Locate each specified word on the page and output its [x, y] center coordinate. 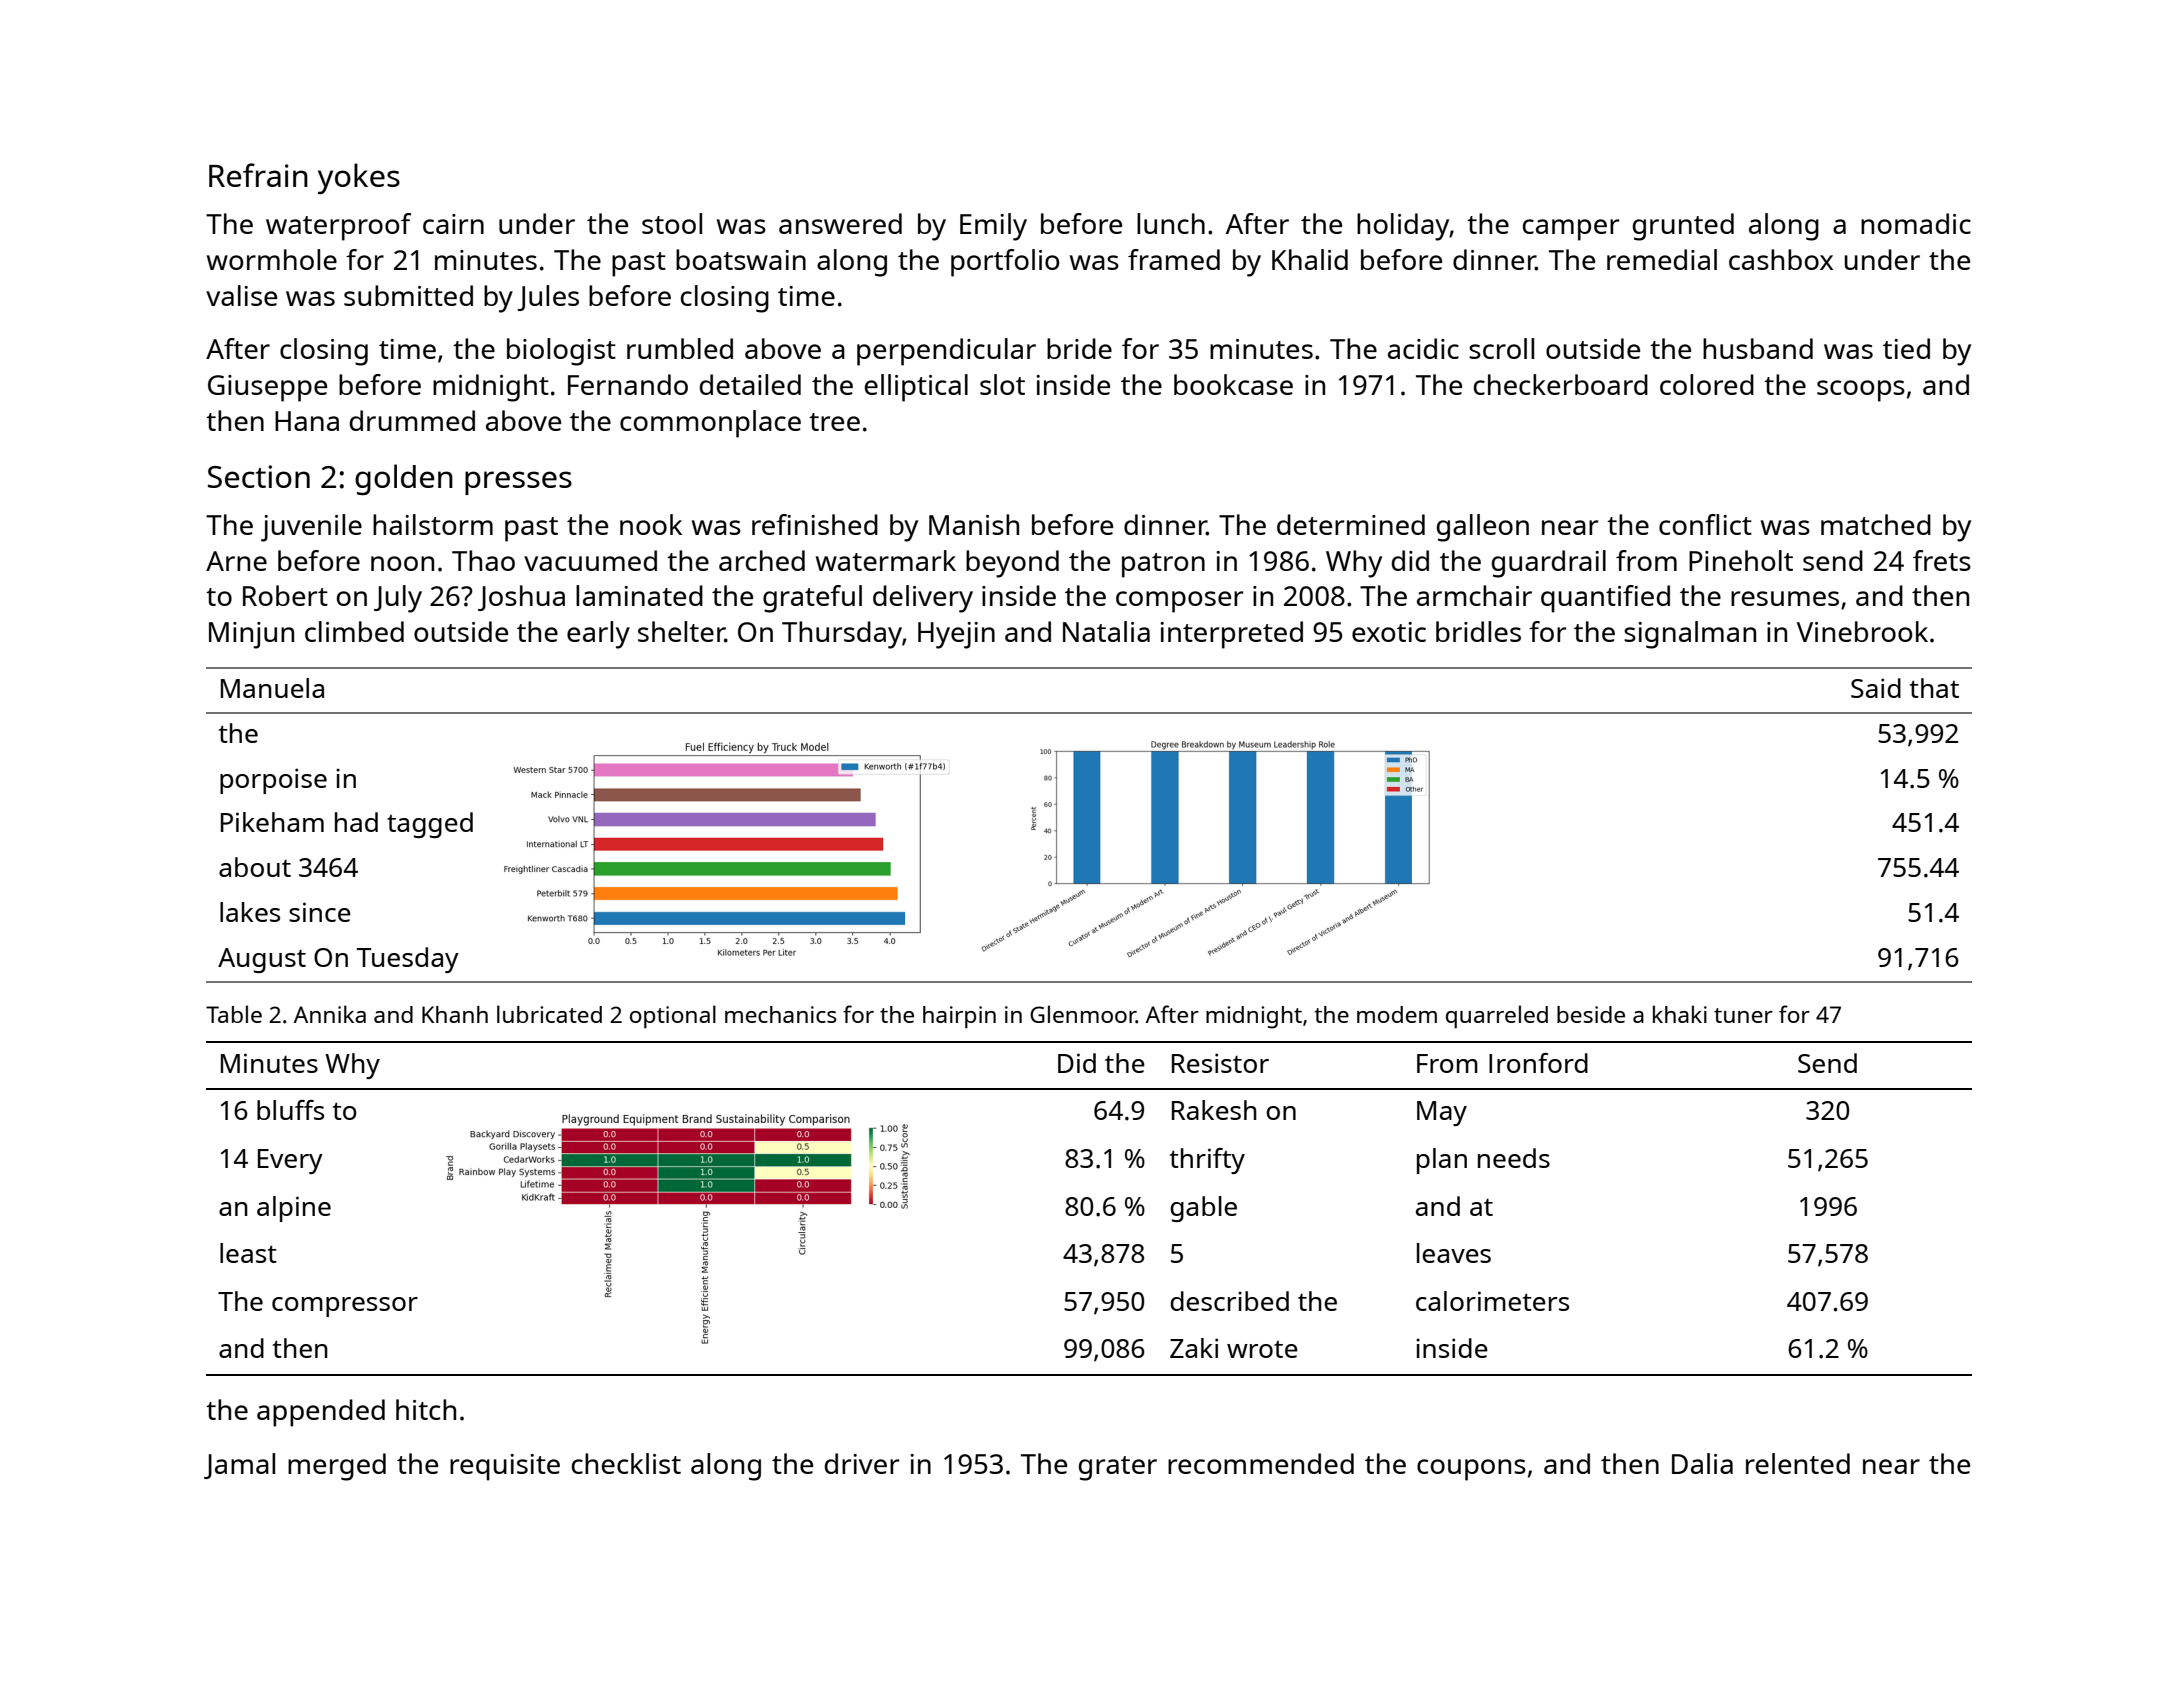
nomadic [1916, 223]
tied [1906, 348]
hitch [426, 1409]
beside [1591, 1014]
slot [1002, 384]
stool [672, 223]
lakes [250, 912]
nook [651, 524]
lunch [1171, 223]
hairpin [959, 1017]
